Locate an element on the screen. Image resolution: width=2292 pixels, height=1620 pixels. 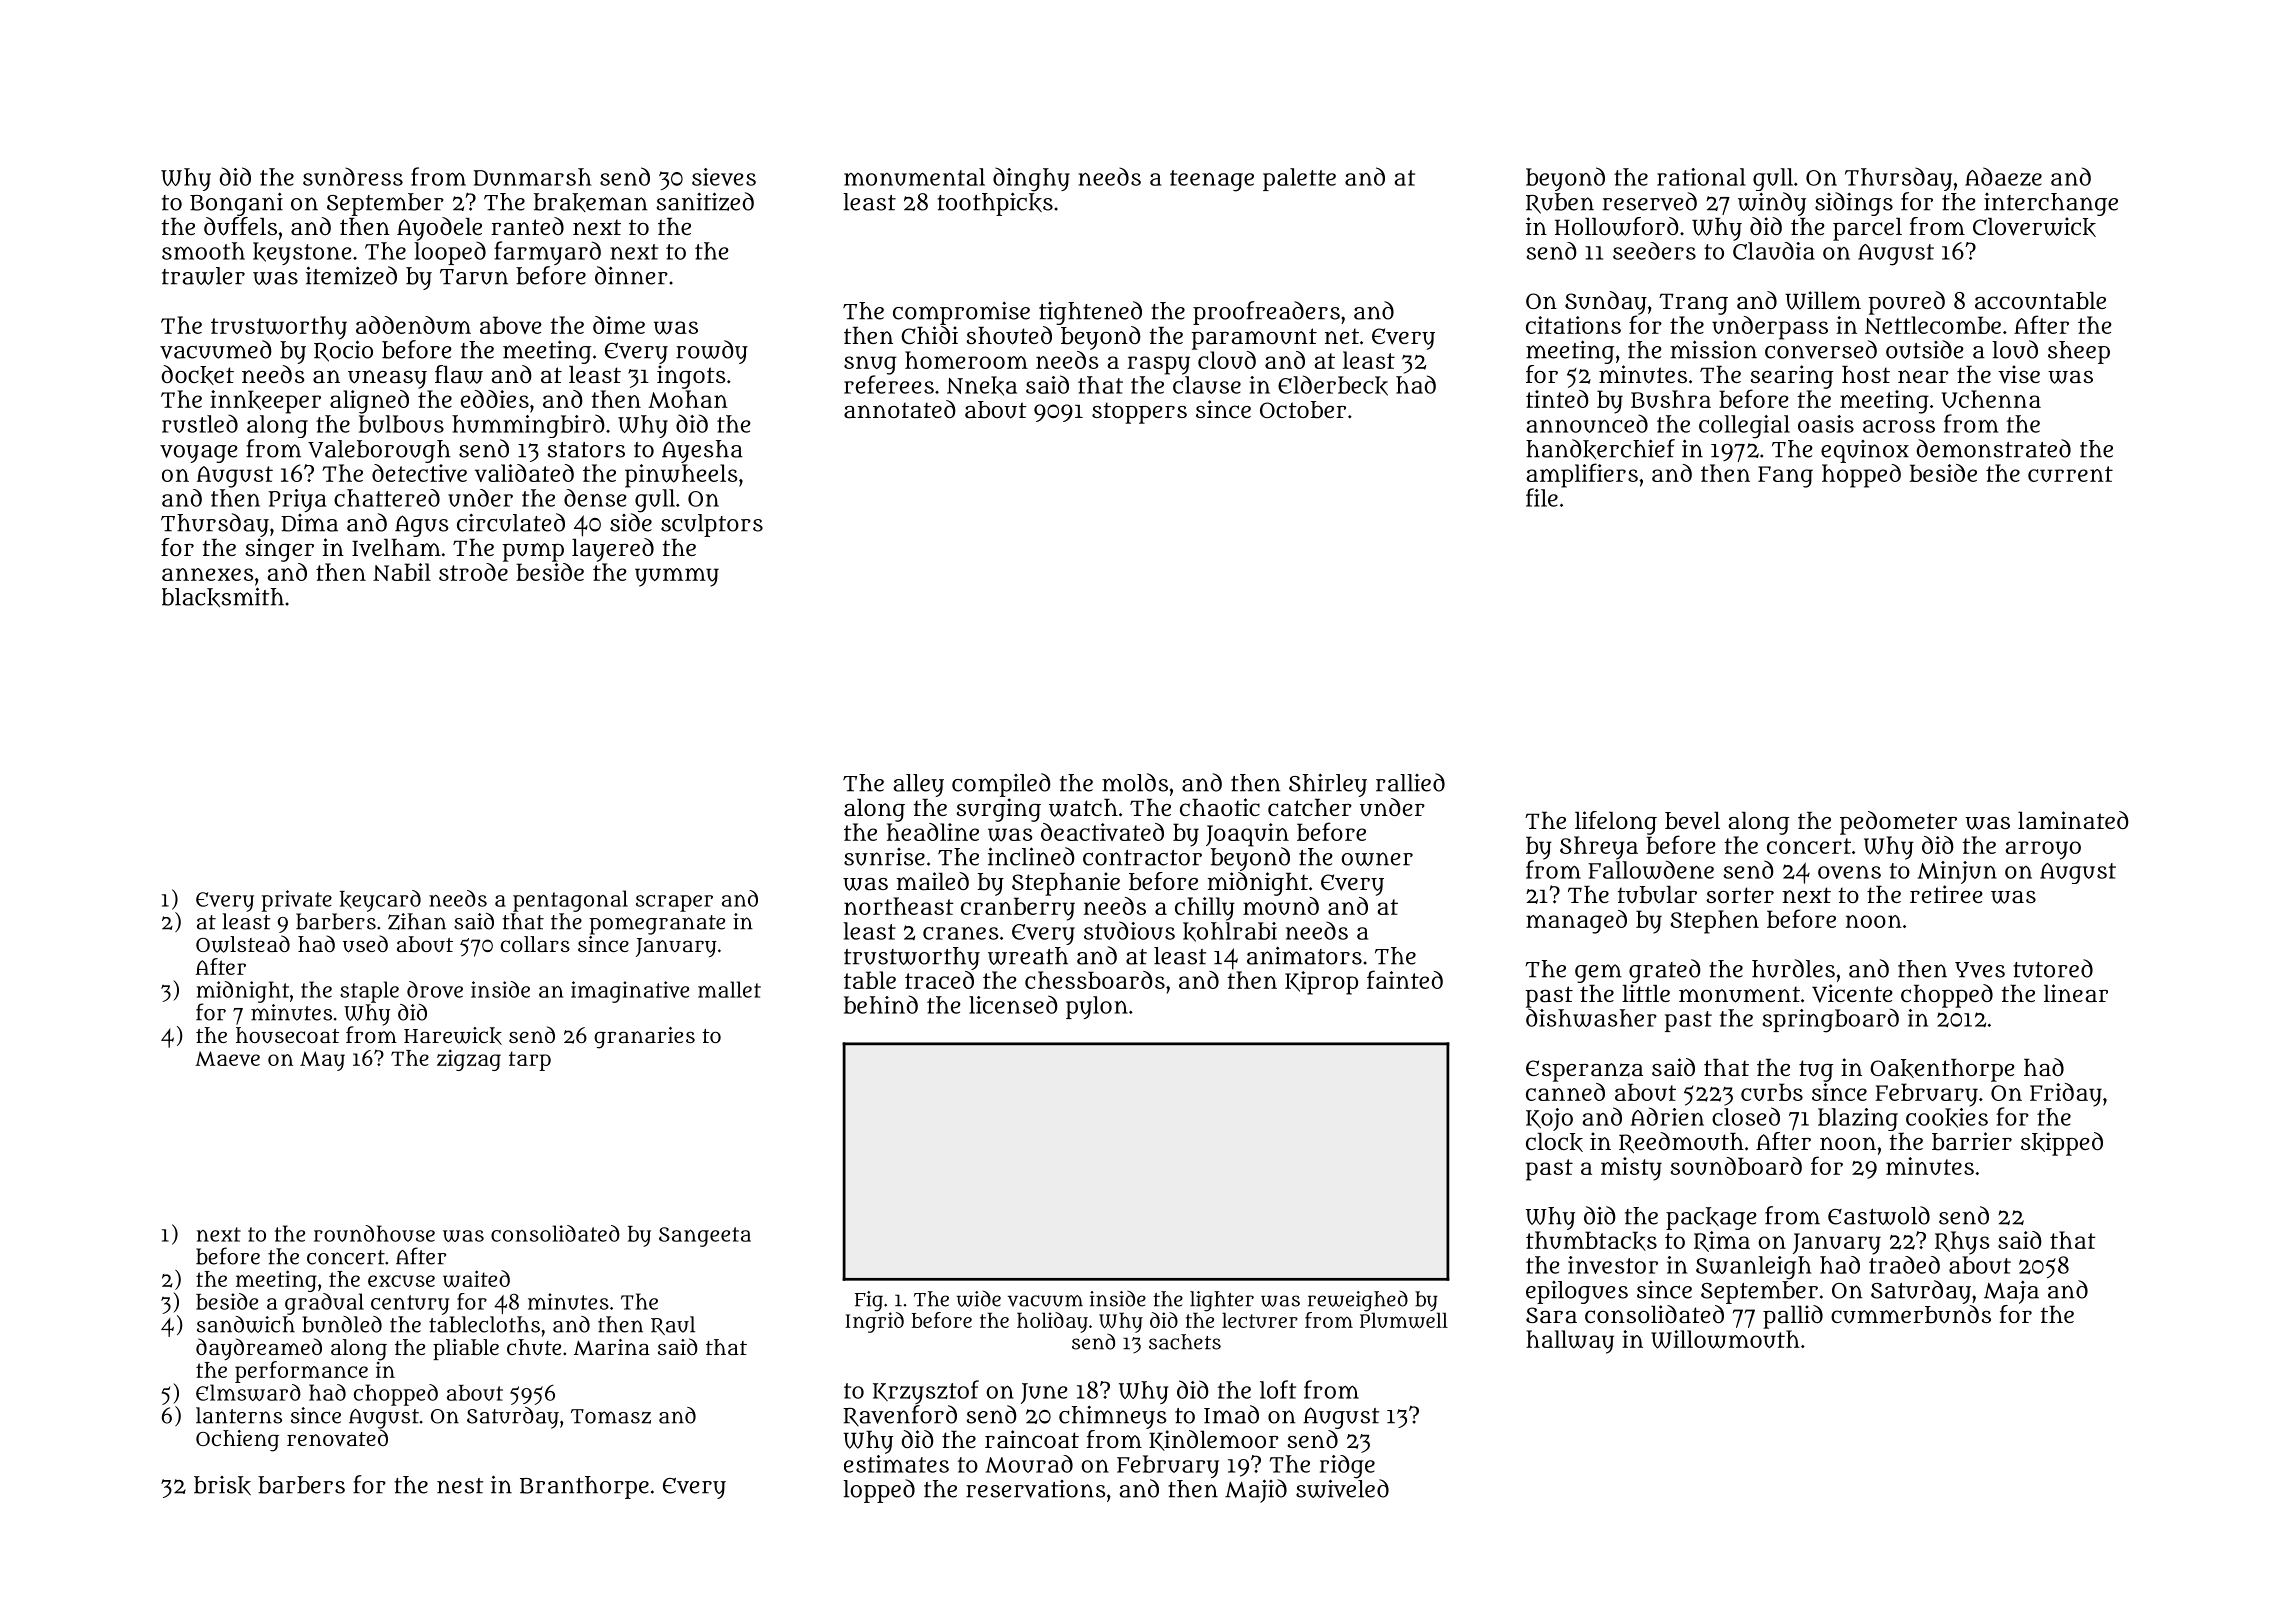
paramount is located at coordinates (1254, 339).
